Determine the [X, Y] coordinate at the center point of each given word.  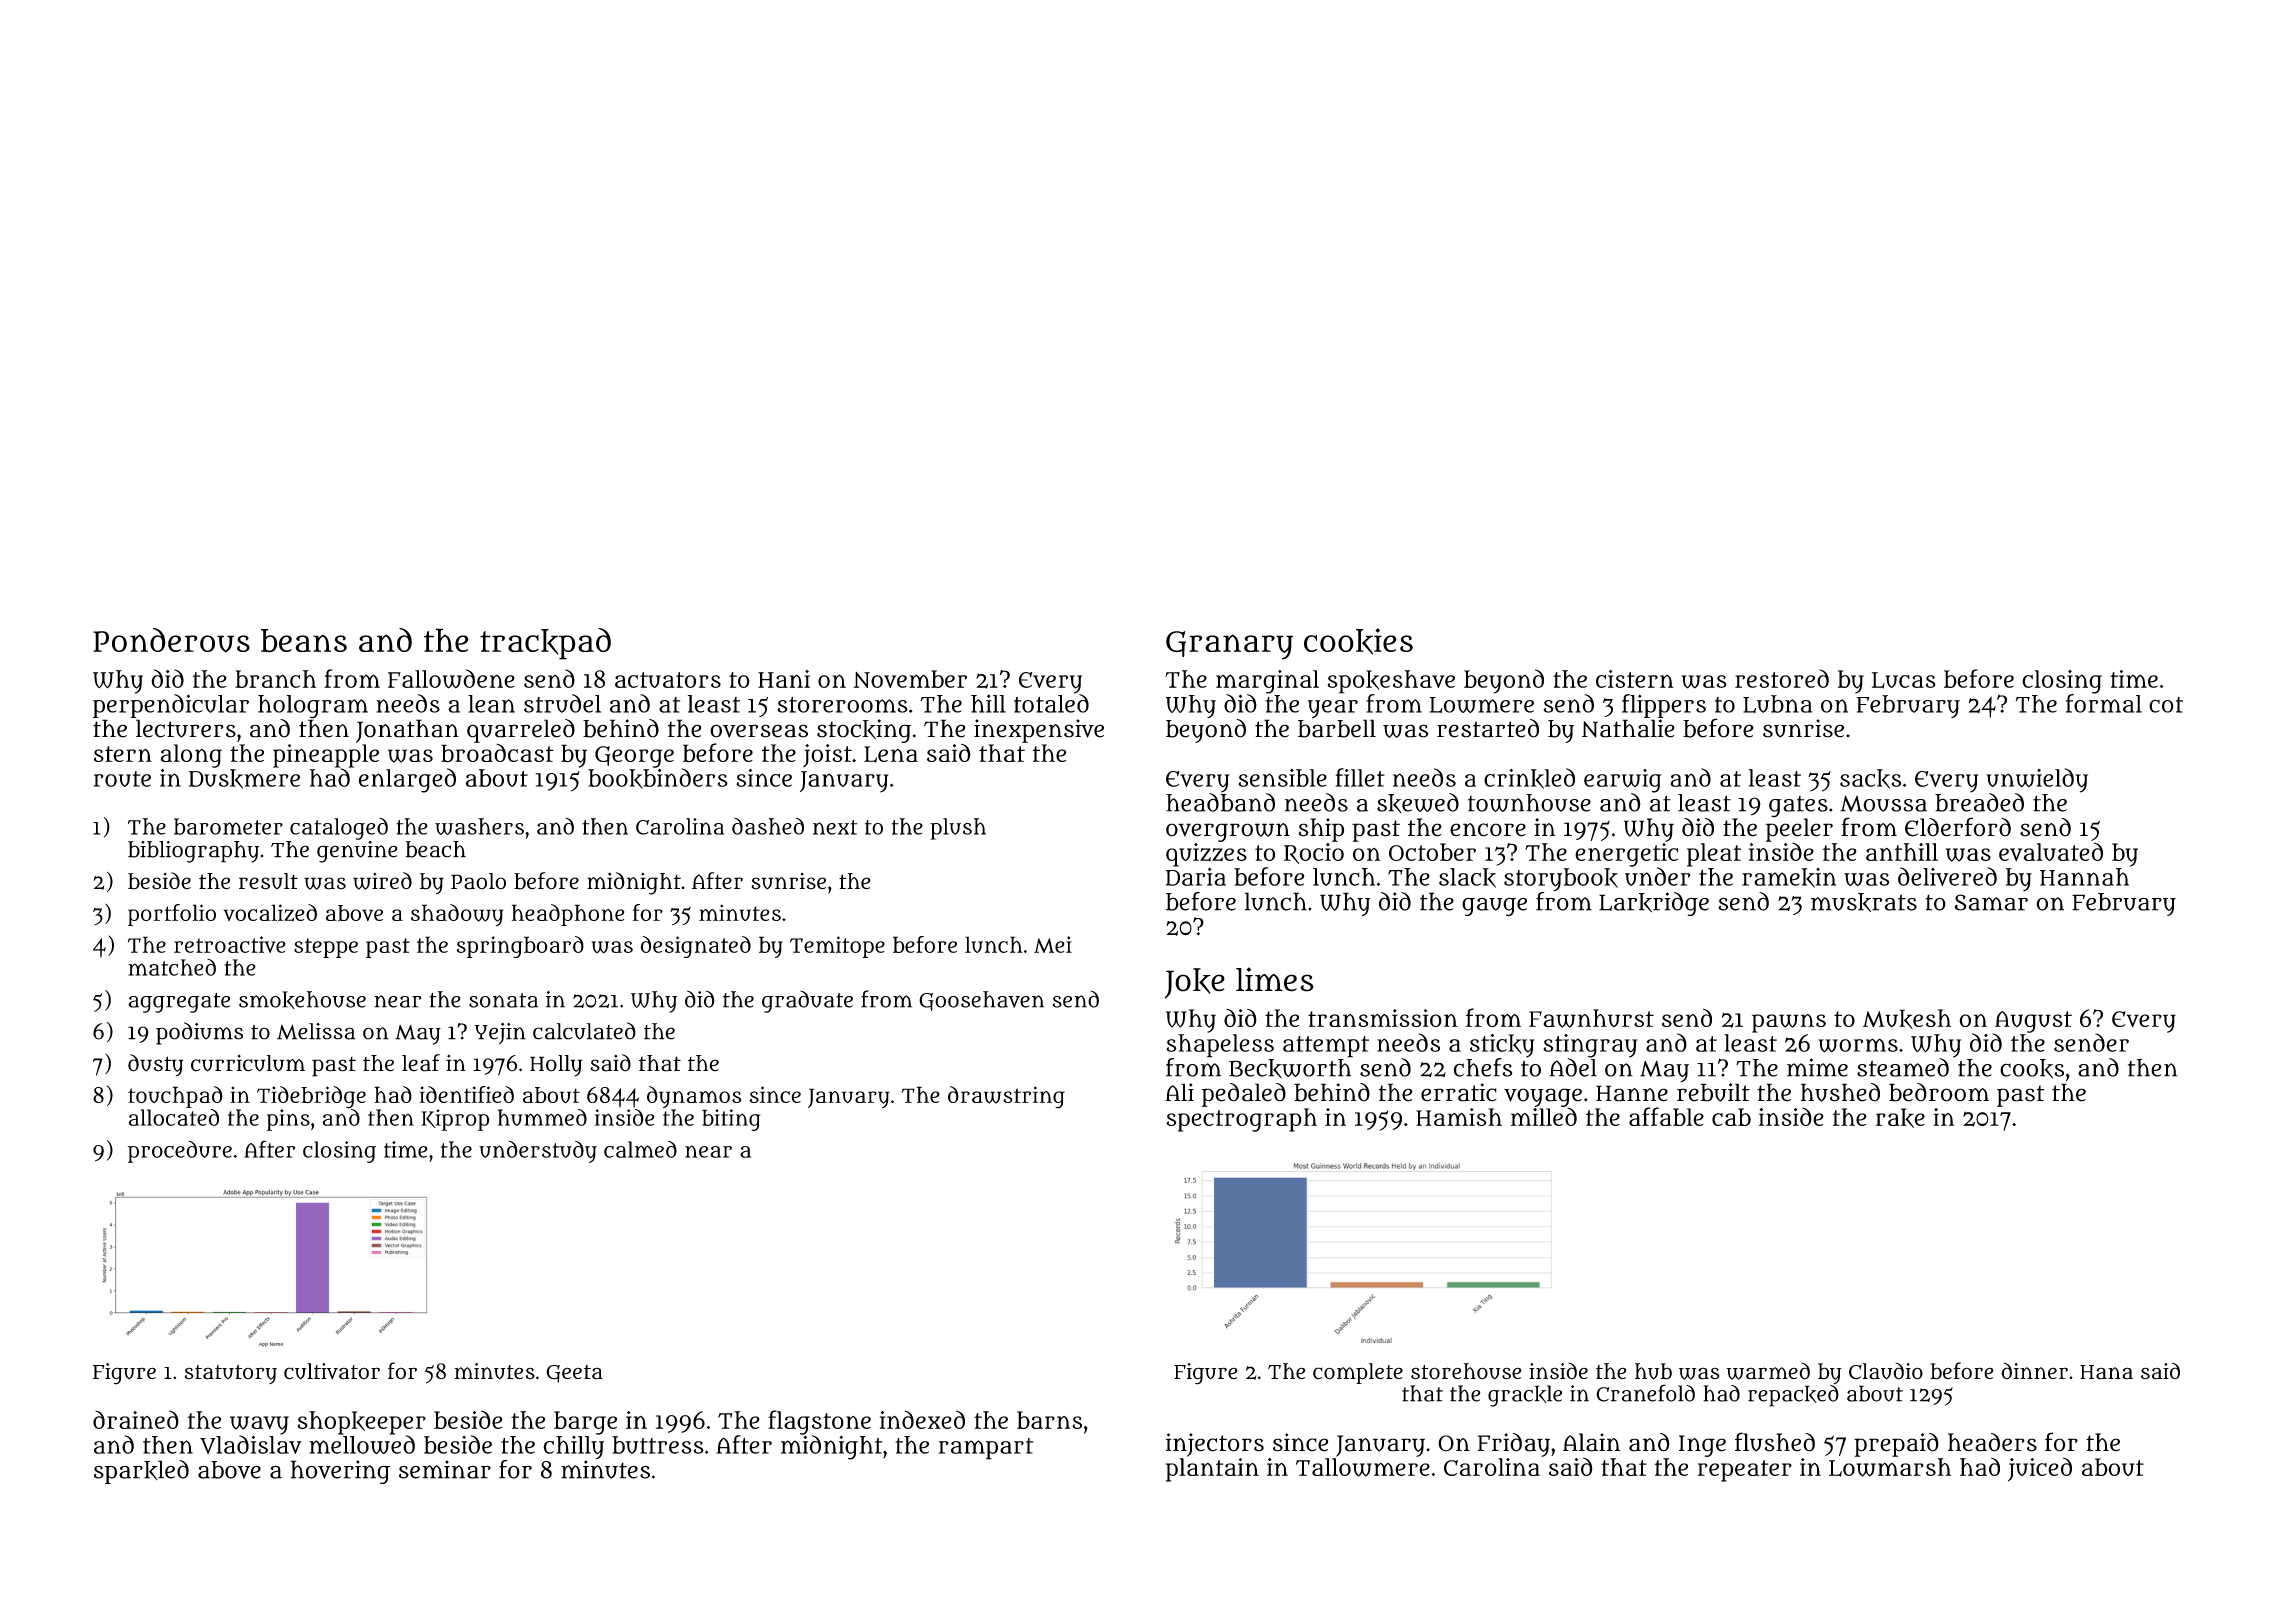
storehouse [1466, 1371]
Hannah [2084, 877]
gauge [1494, 906]
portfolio [172, 915]
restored [1782, 678]
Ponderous [171, 640]
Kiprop [455, 1120]
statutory [231, 1374]
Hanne [1632, 1093]
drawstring [1006, 1097]
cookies [1358, 641]
